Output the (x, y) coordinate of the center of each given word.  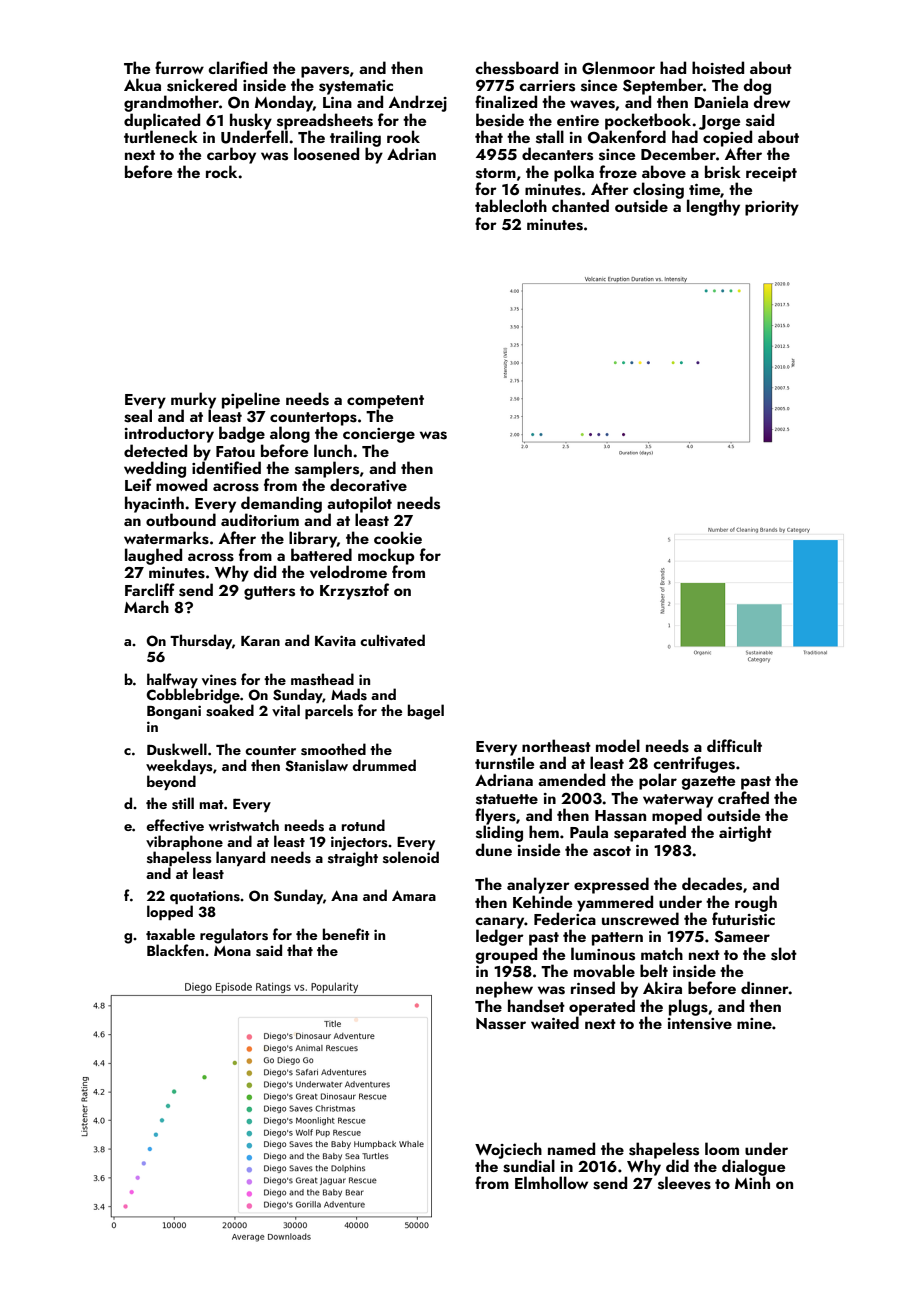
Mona (232, 951)
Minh (752, 1182)
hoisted (718, 68)
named (571, 1148)
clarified (237, 67)
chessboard (516, 68)
